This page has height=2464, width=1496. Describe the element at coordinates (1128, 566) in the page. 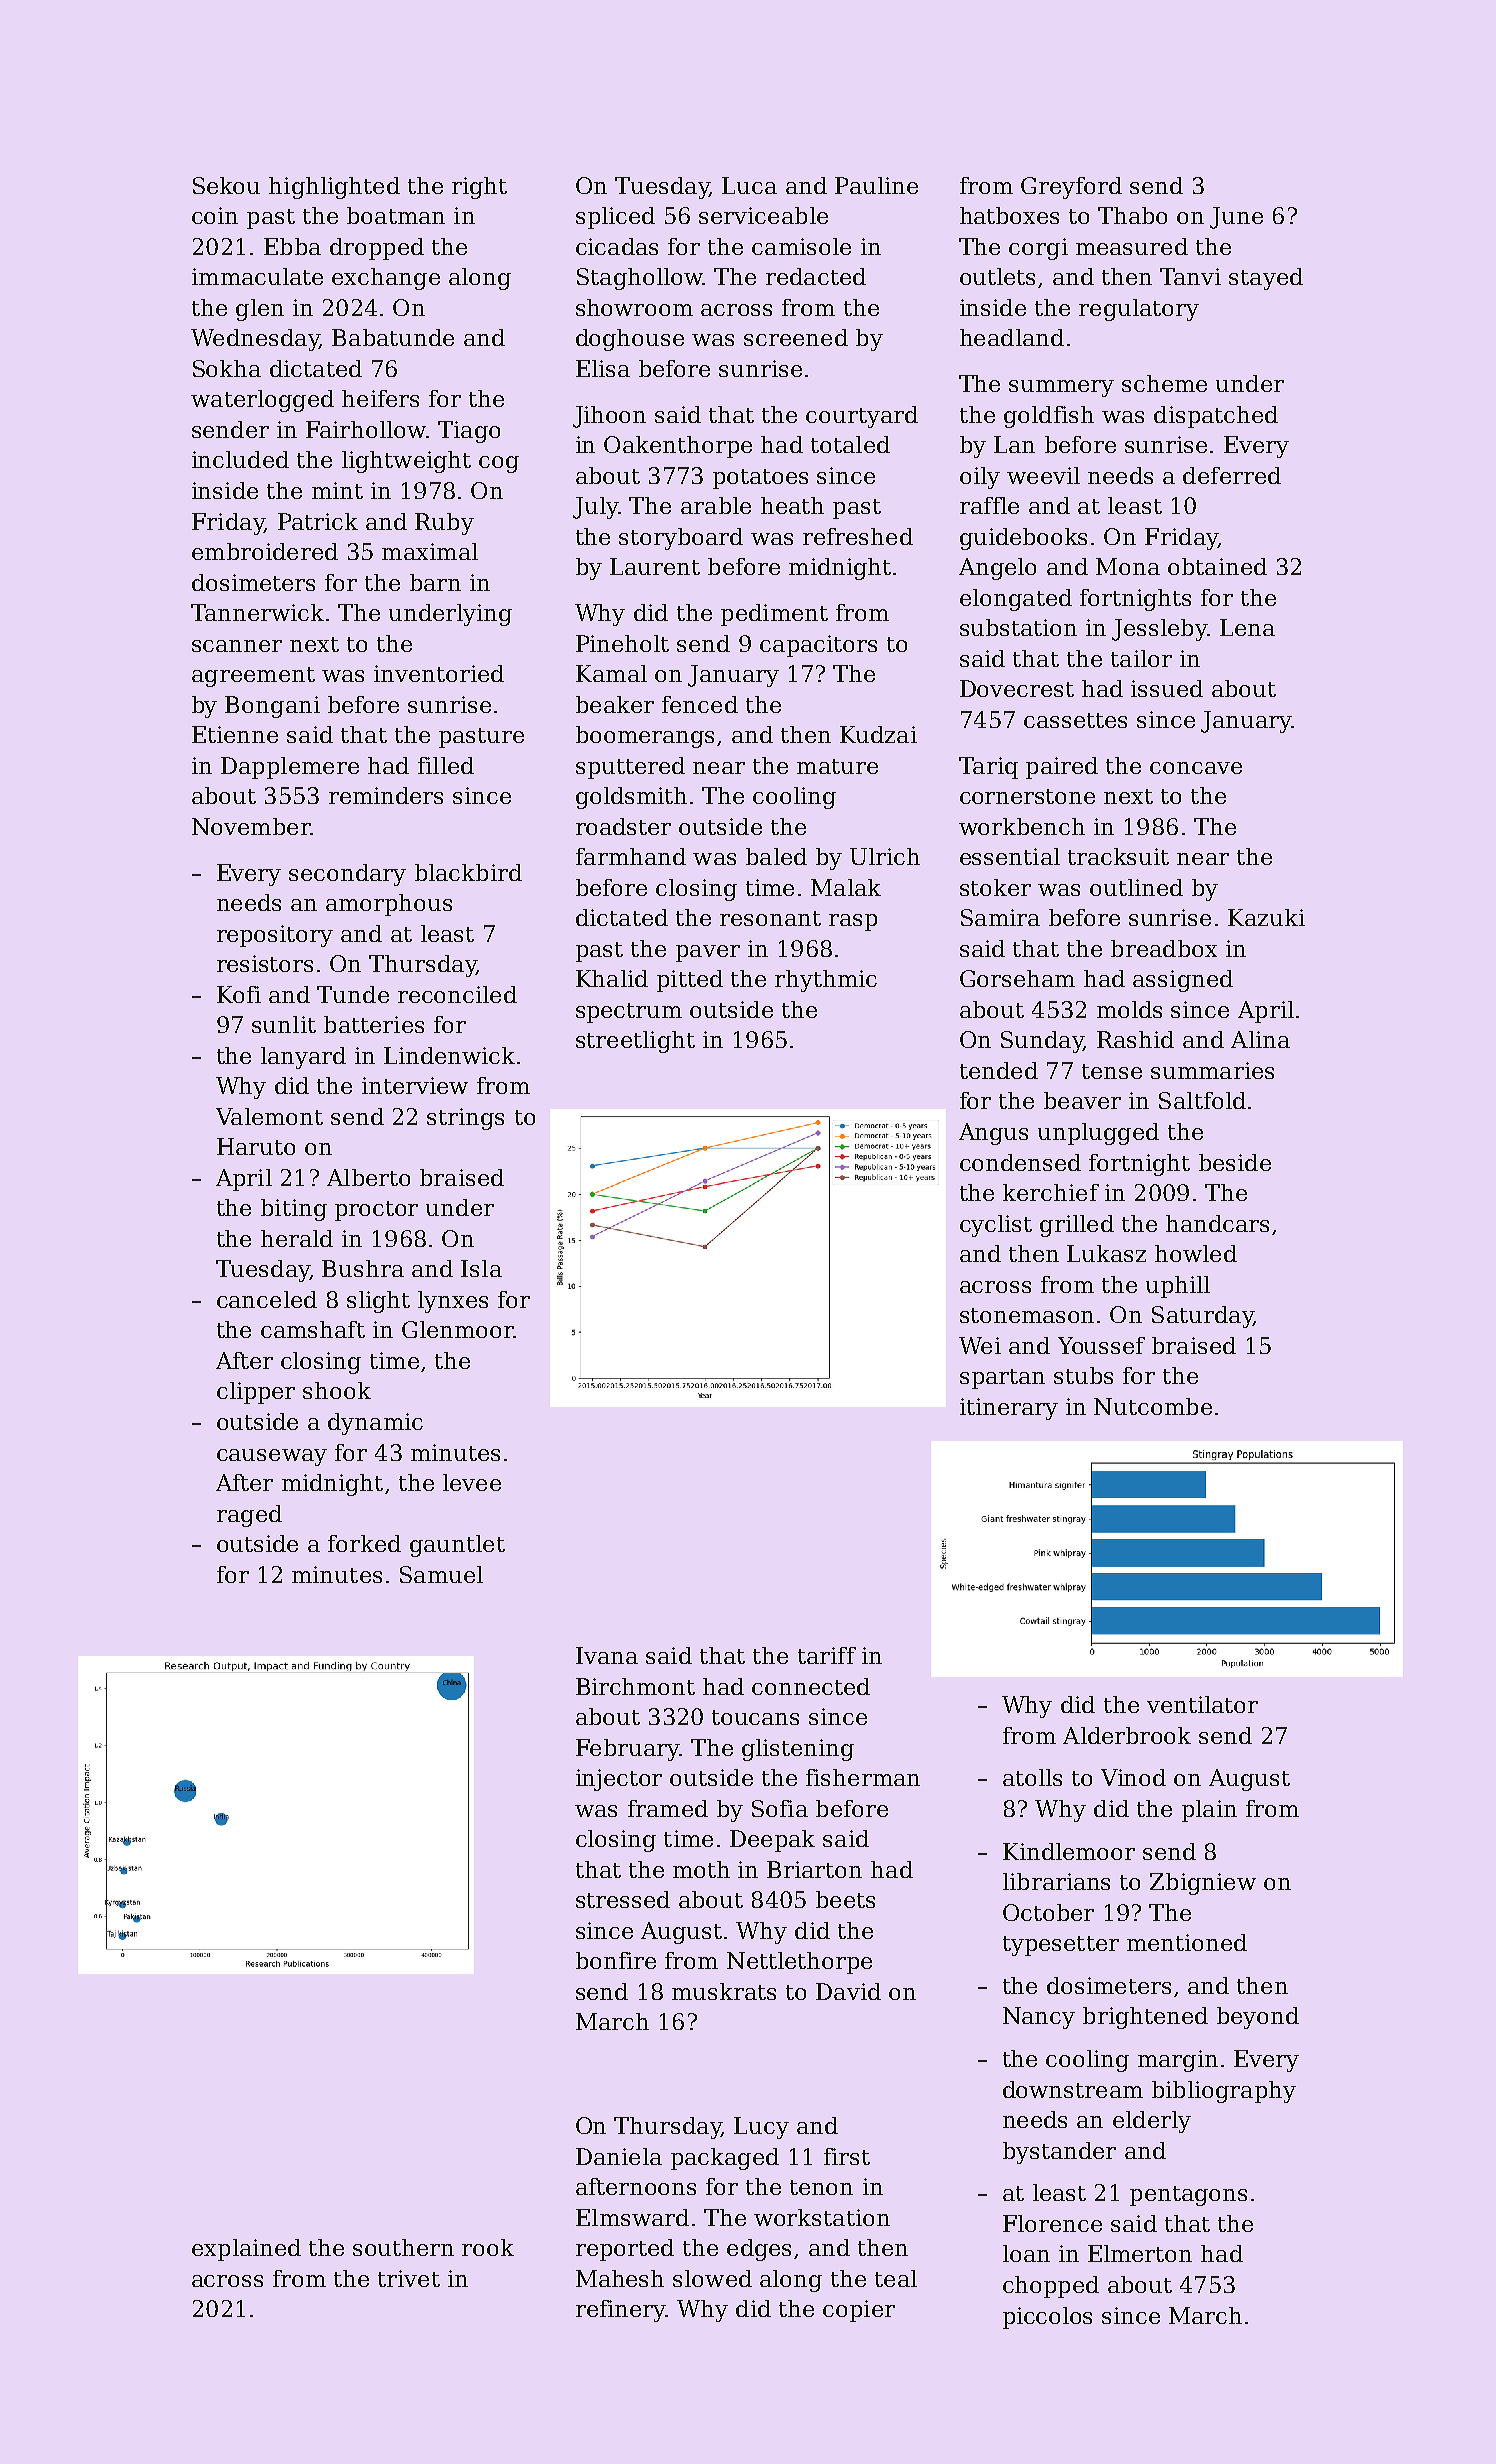

I see `Mona` at that location.
